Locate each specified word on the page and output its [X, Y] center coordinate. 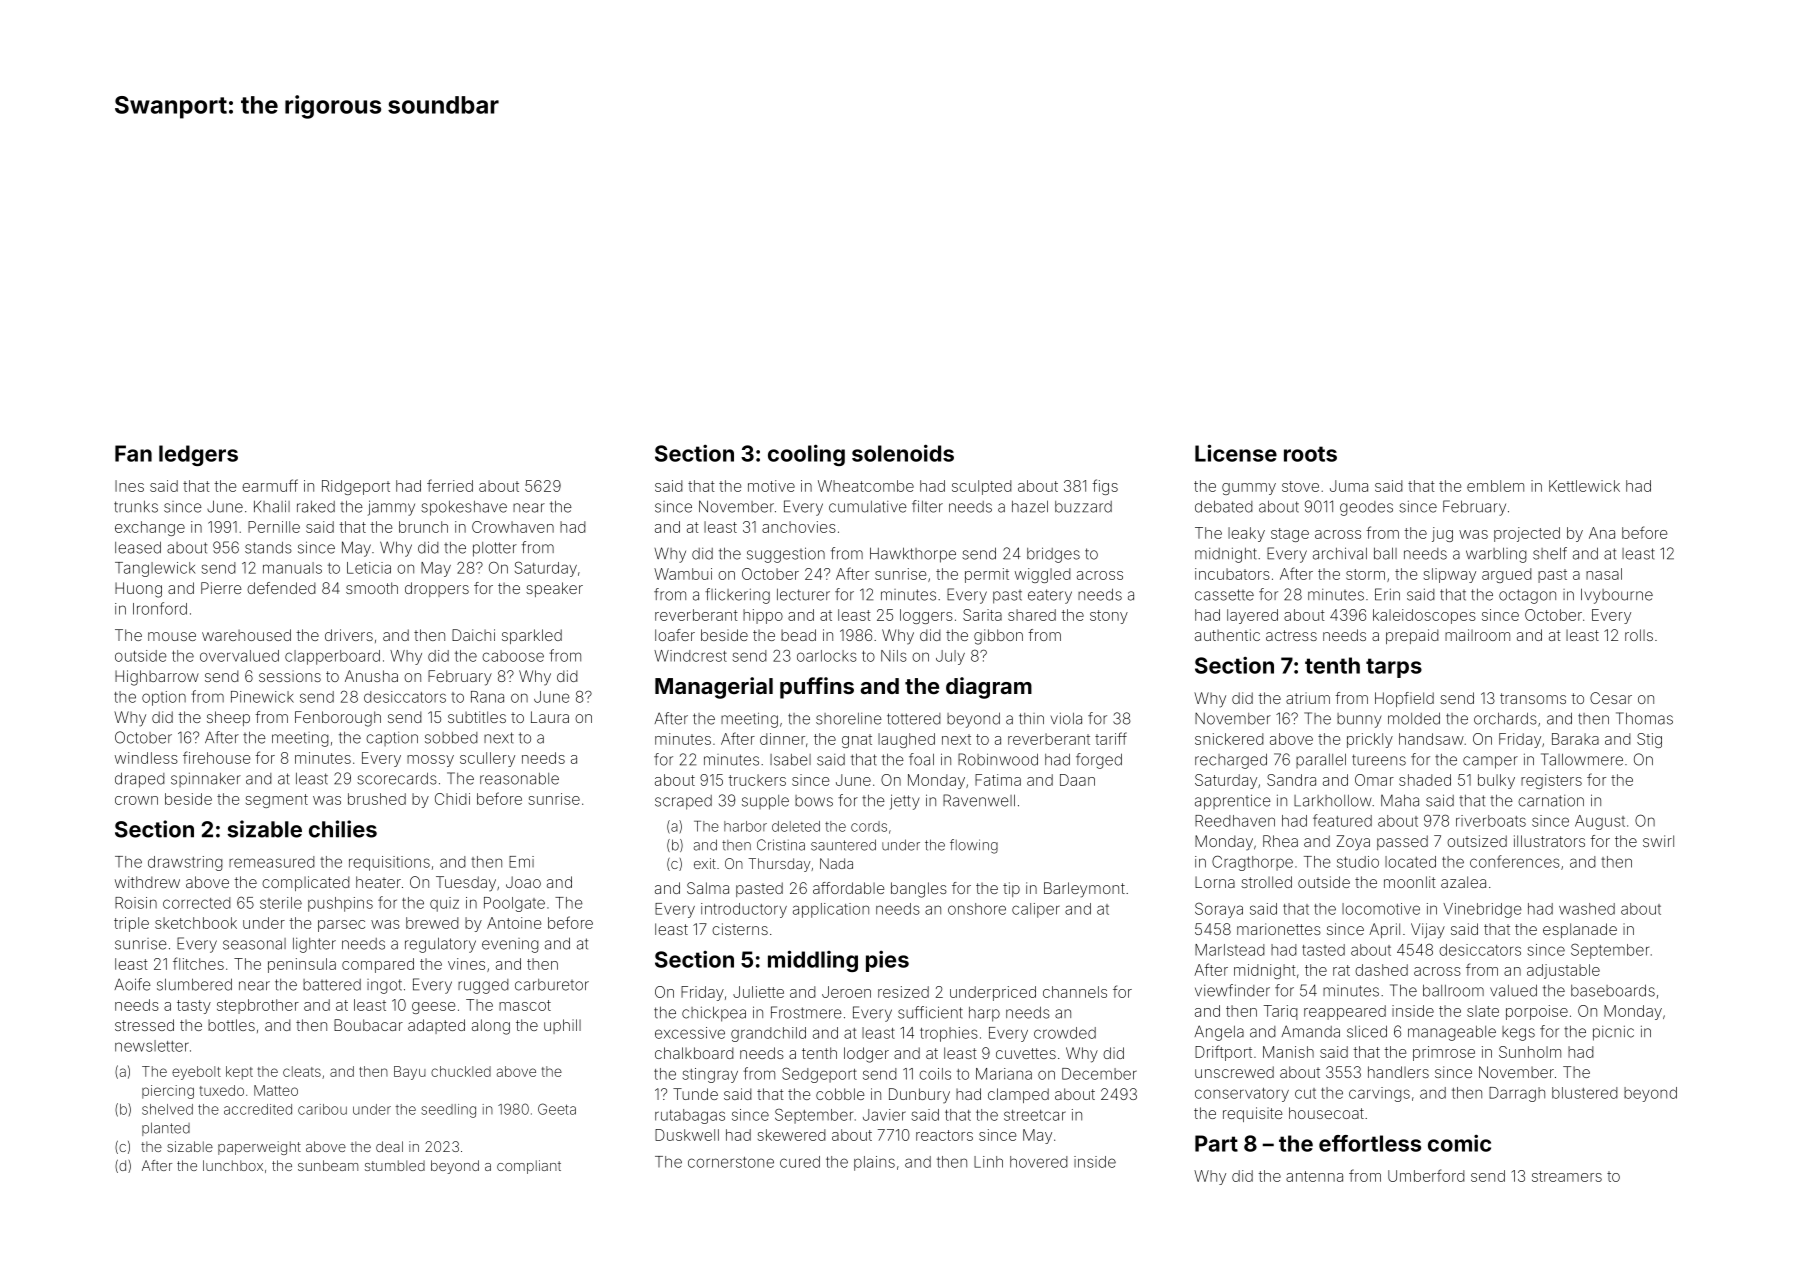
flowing [974, 846]
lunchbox [233, 1165]
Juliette [758, 992]
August [1600, 822]
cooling [806, 455]
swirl [1658, 841]
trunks [136, 507]
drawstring [185, 863]
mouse [172, 636]
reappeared [1345, 1012]
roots [1310, 454]
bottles [231, 1025]
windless [146, 758]
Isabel [790, 760]
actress [1291, 635]
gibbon [998, 637]
